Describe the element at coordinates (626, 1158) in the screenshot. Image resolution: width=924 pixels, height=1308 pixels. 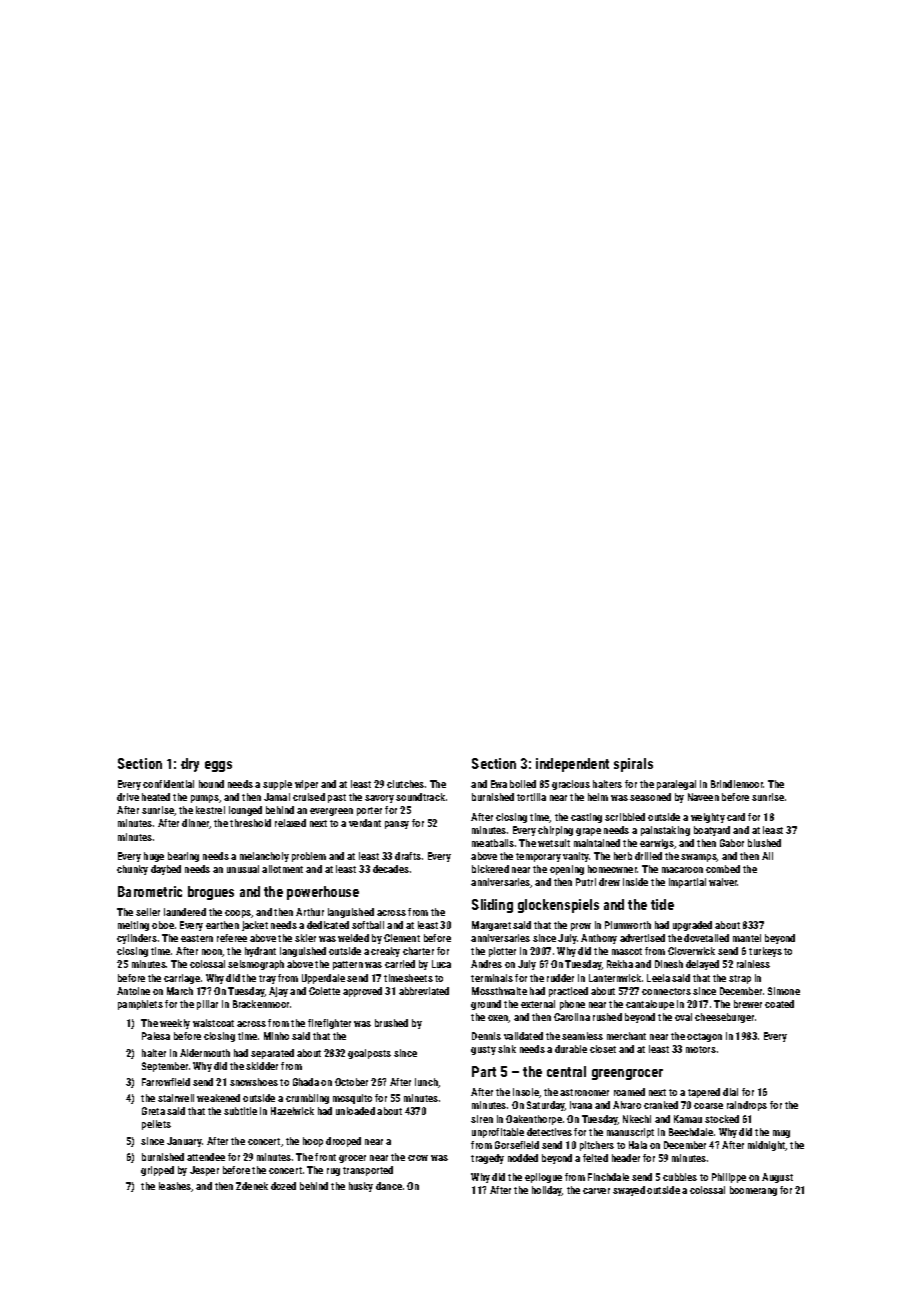
I see `header` at that location.
